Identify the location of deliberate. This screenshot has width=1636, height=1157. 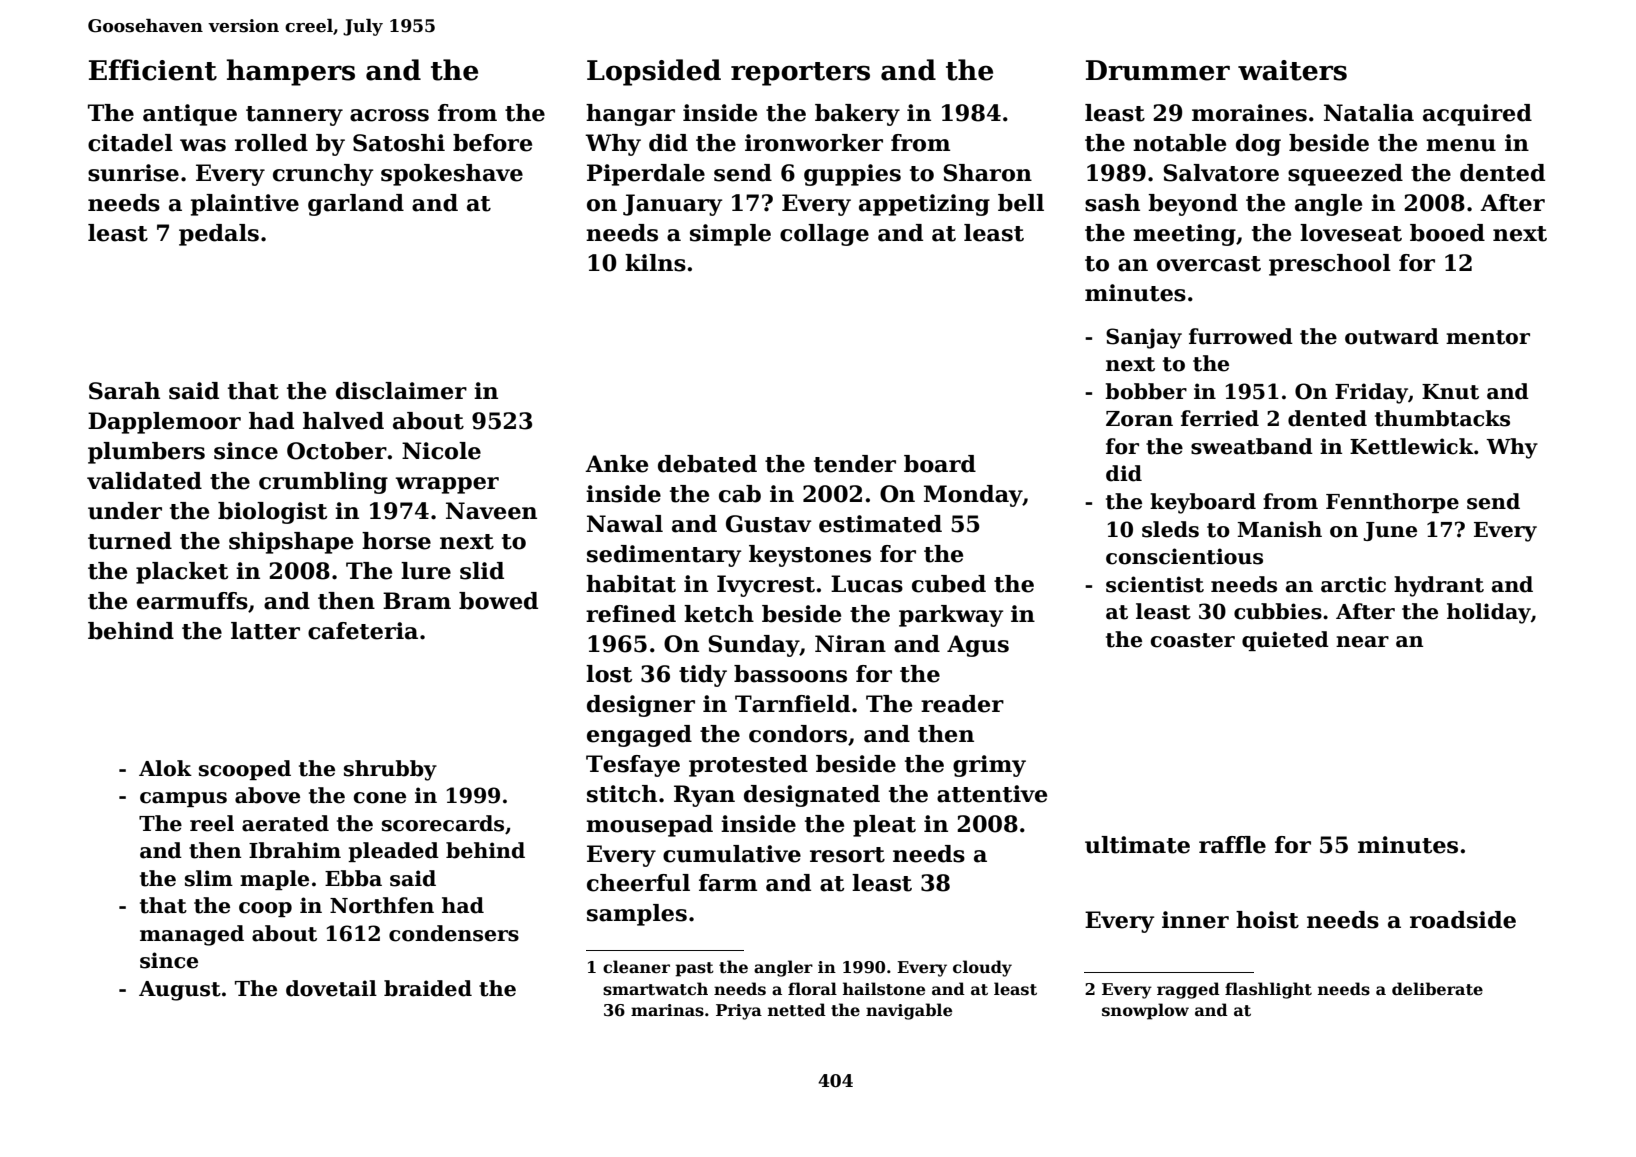
(1437, 989).
